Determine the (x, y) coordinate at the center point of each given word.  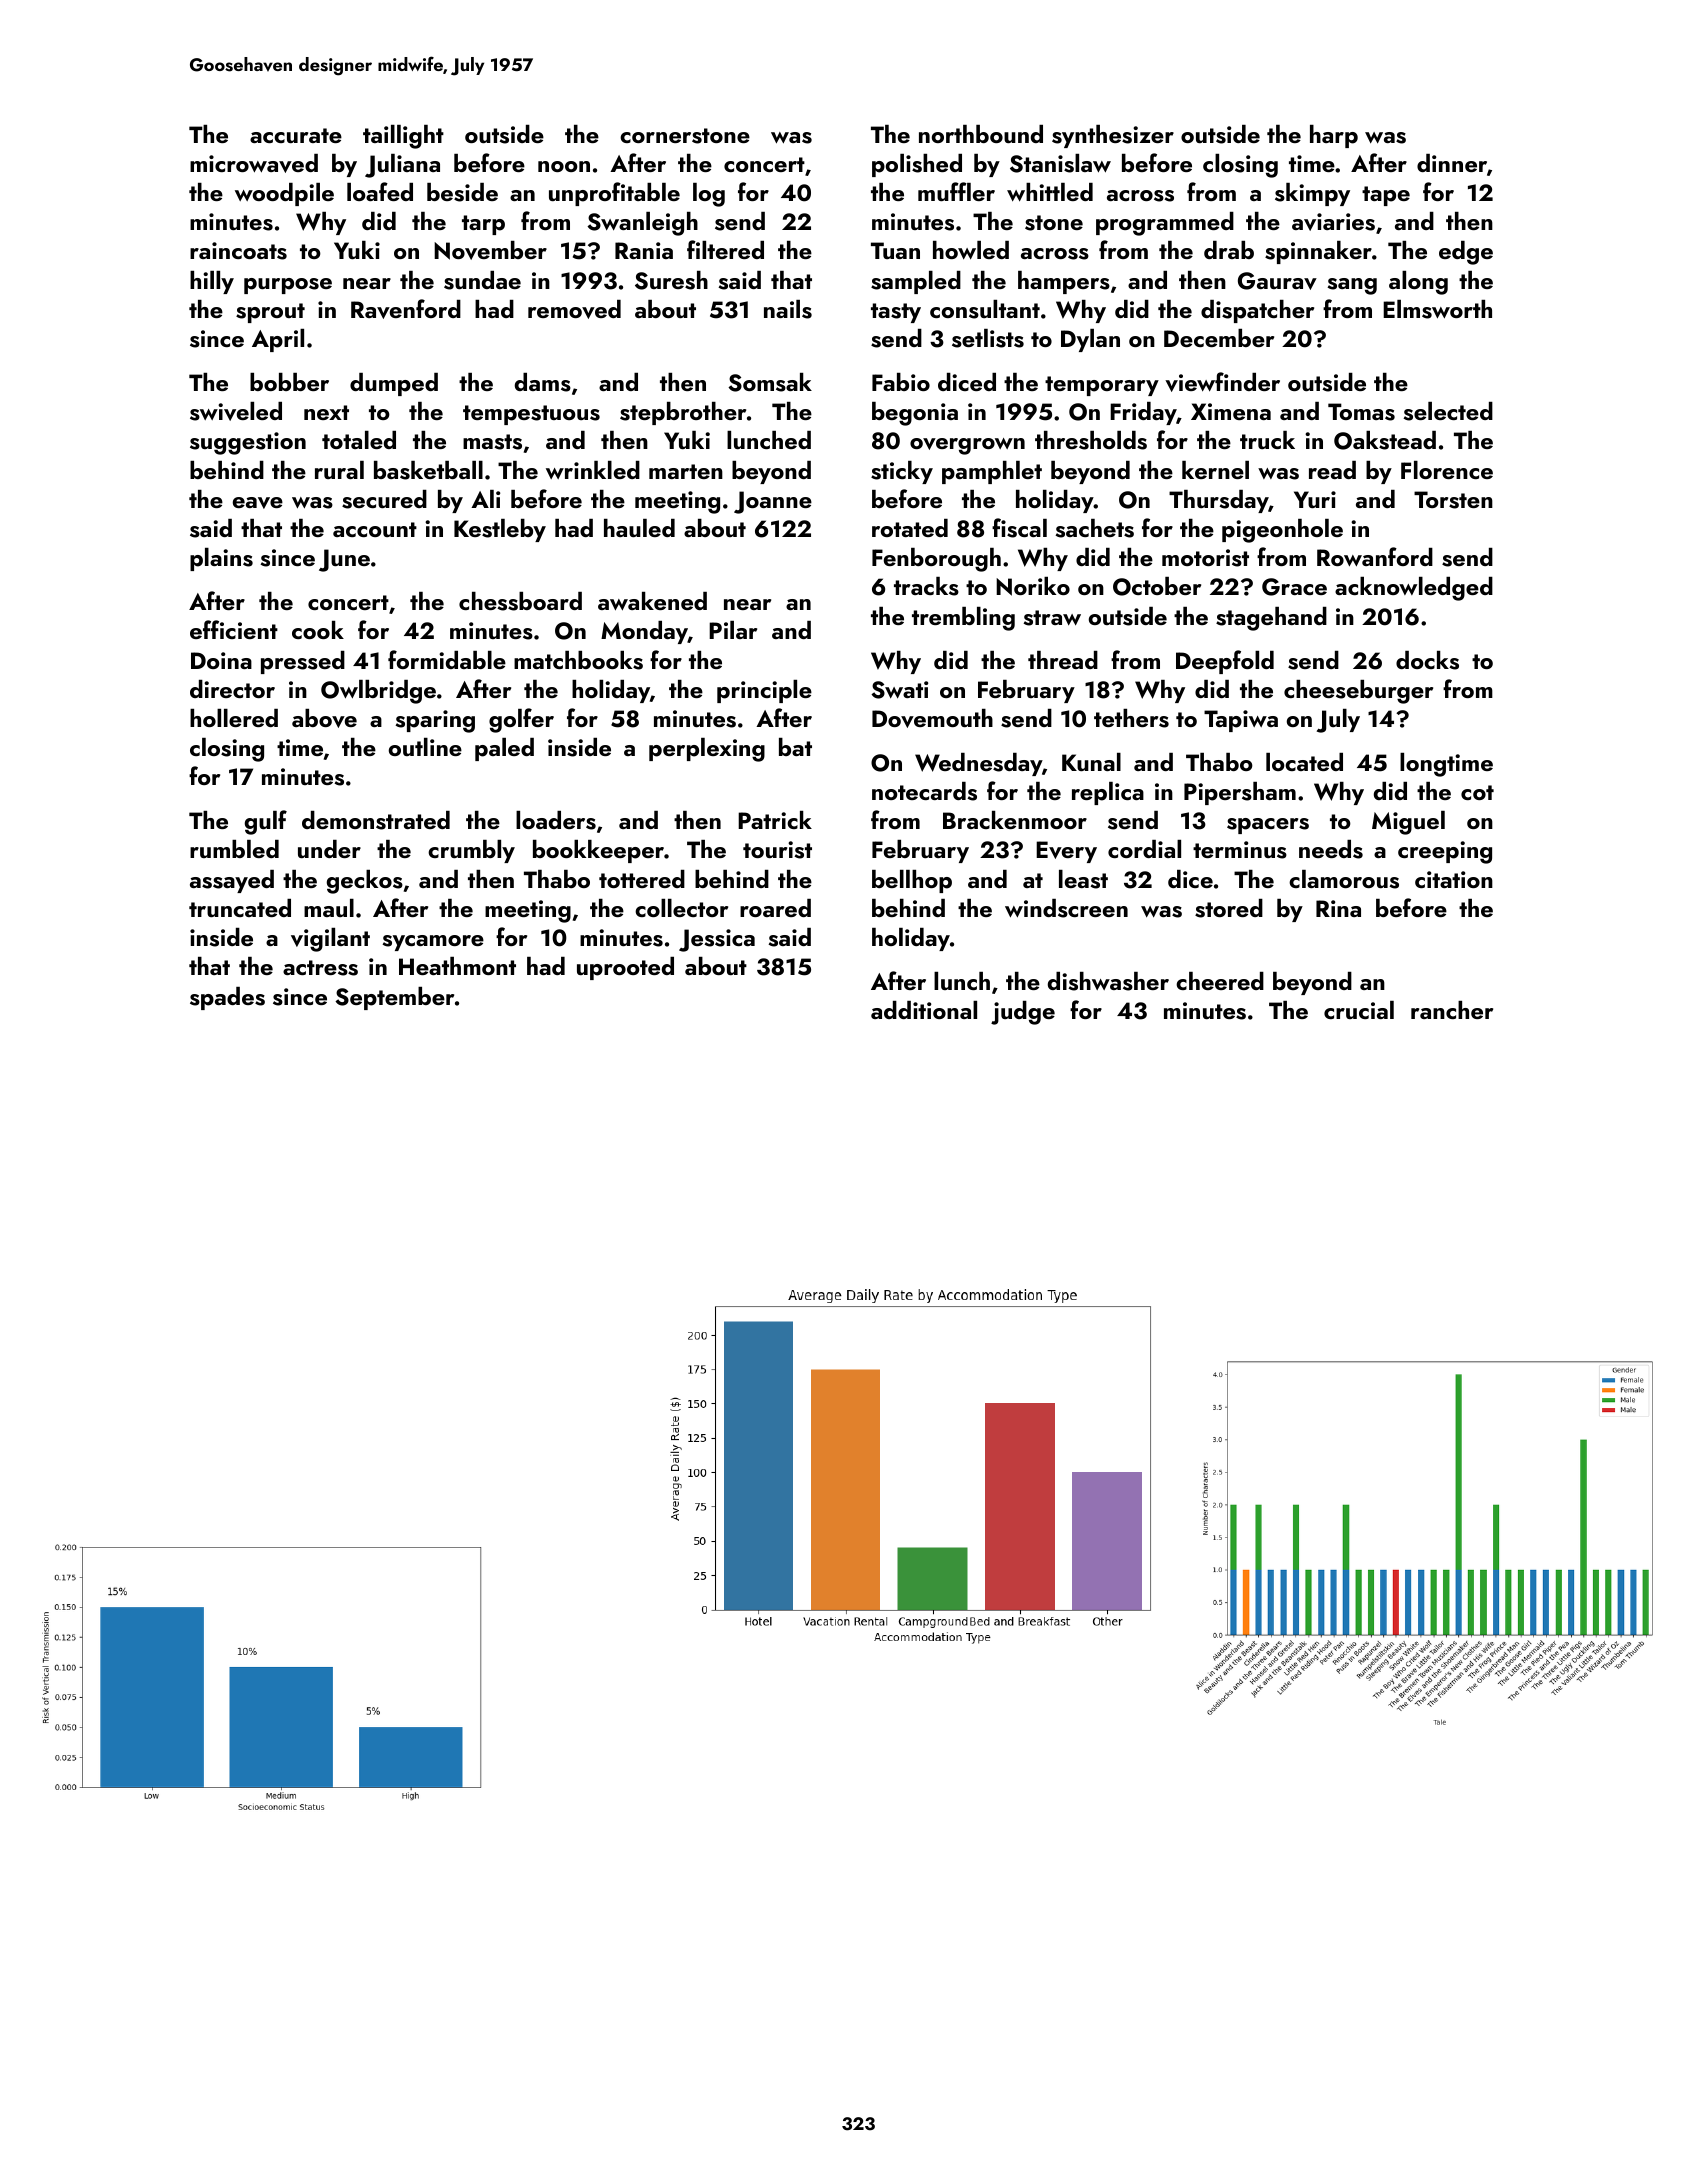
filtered (725, 249)
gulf (266, 822)
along (1418, 283)
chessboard (520, 601)
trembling (963, 619)
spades (227, 998)
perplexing (707, 750)
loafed (380, 191)
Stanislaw (1060, 163)
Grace (1294, 587)
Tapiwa (1241, 721)
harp (1334, 136)
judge (1023, 1013)
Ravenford (406, 309)
